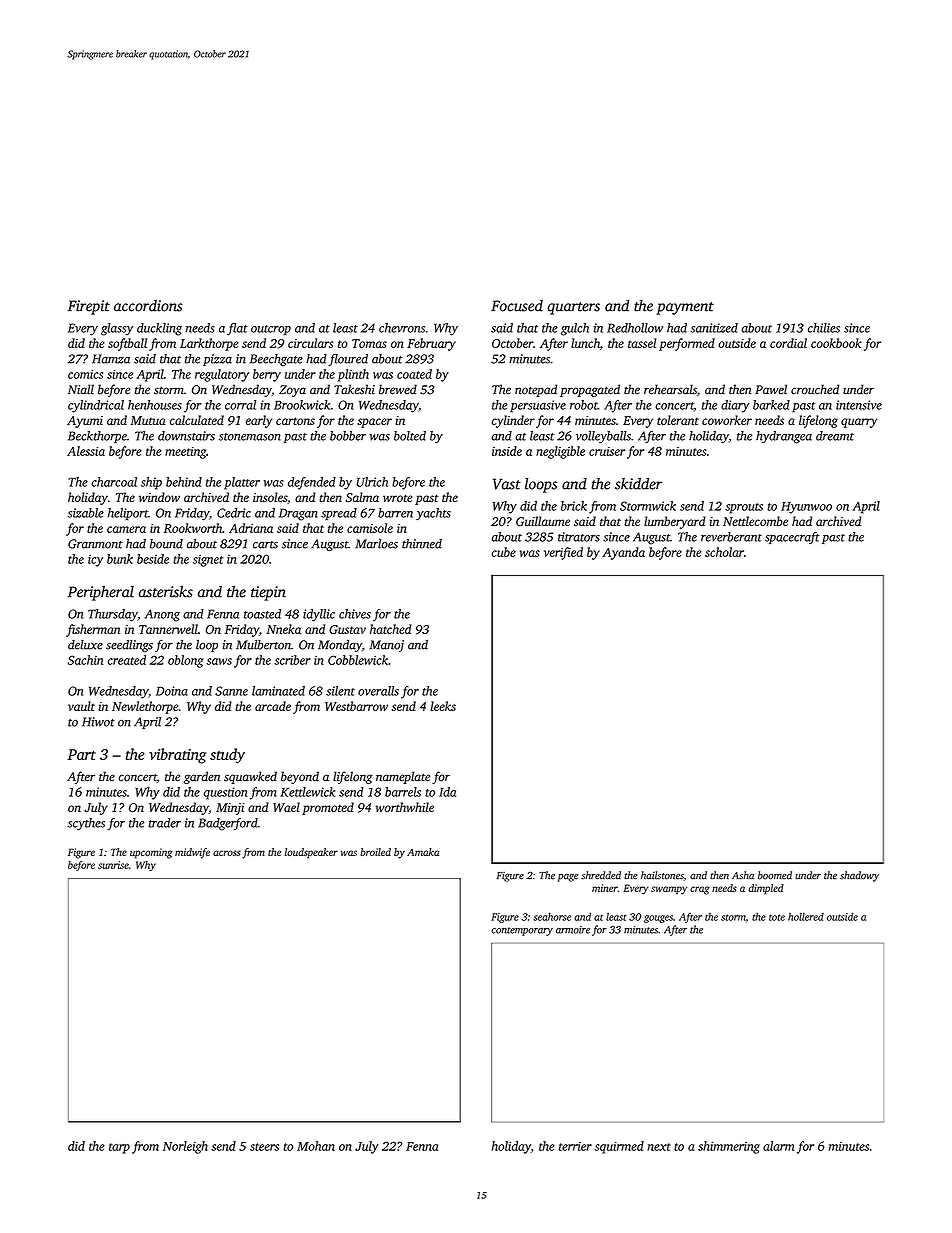 The image size is (952, 1233). Describe the element at coordinates (148, 305) in the screenshot. I see `accordions` at that location.
